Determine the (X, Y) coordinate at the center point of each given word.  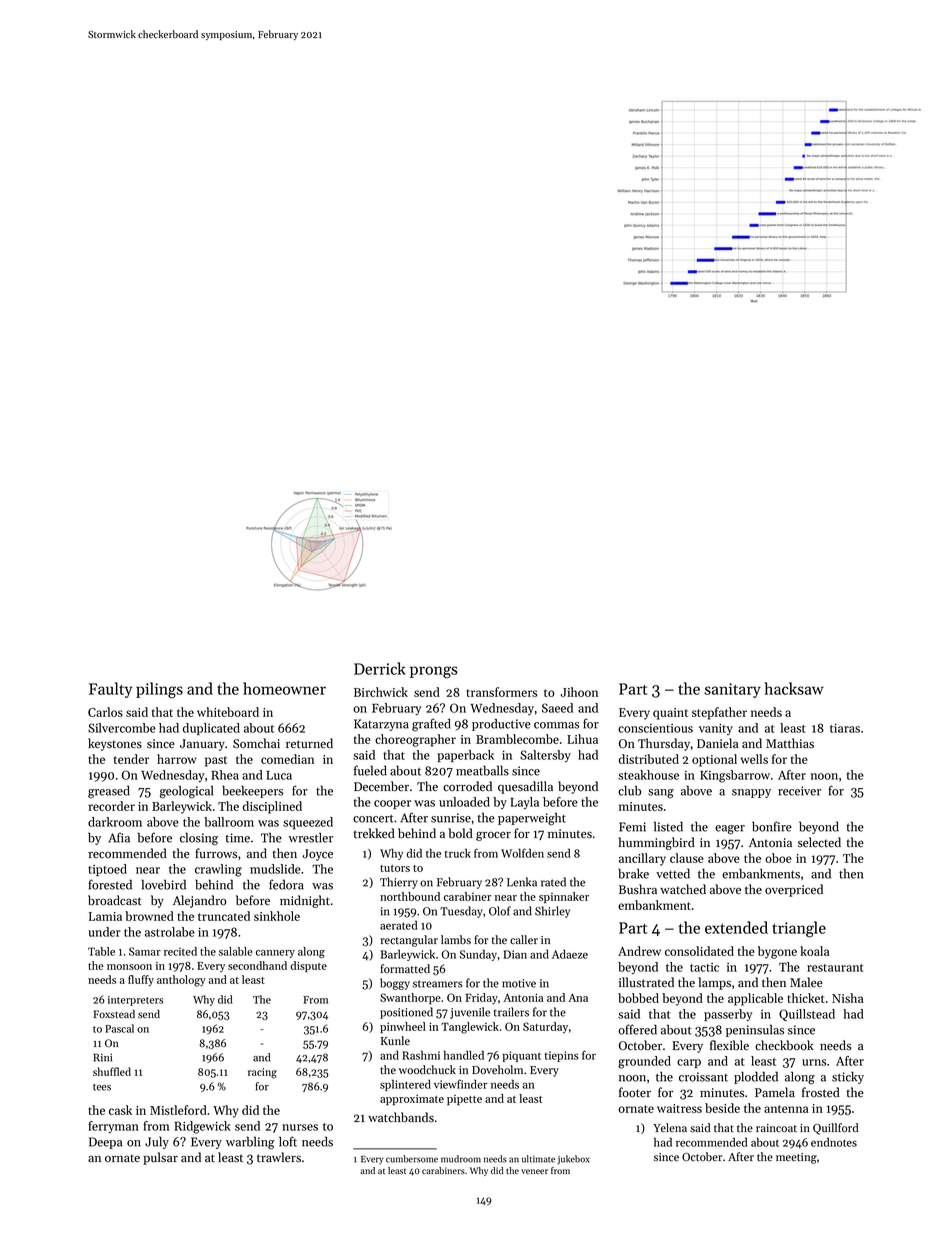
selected (819, 842)
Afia (119, 837)
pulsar (160, 1158)
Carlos (105, 712)
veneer (534, 1171)
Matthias (790, 743)
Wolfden (522, 853)
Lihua (582, 739)
